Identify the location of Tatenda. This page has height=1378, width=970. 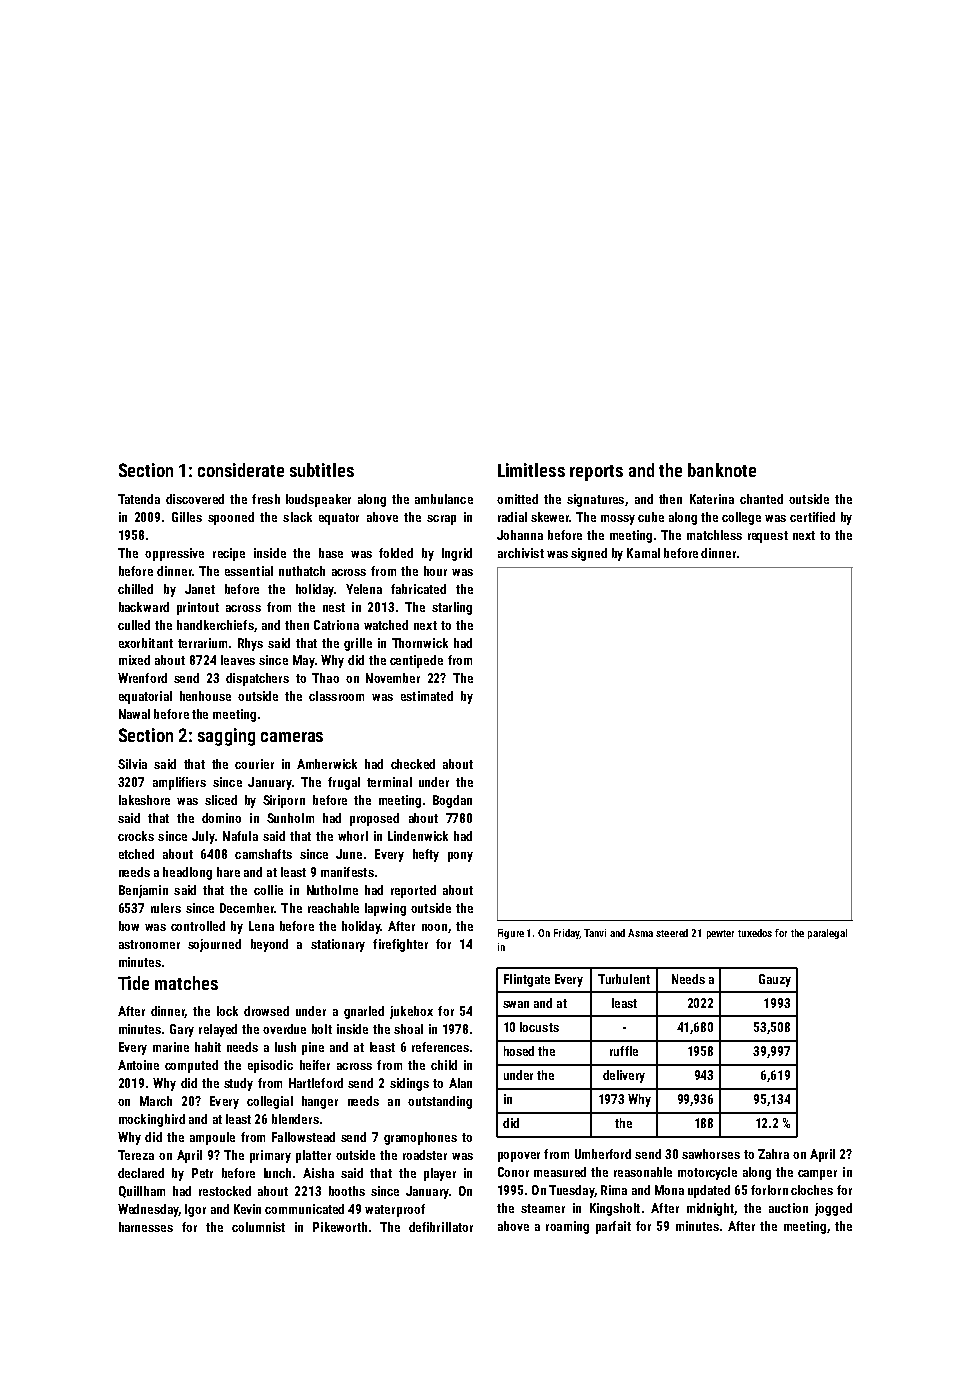
(139, 499).
